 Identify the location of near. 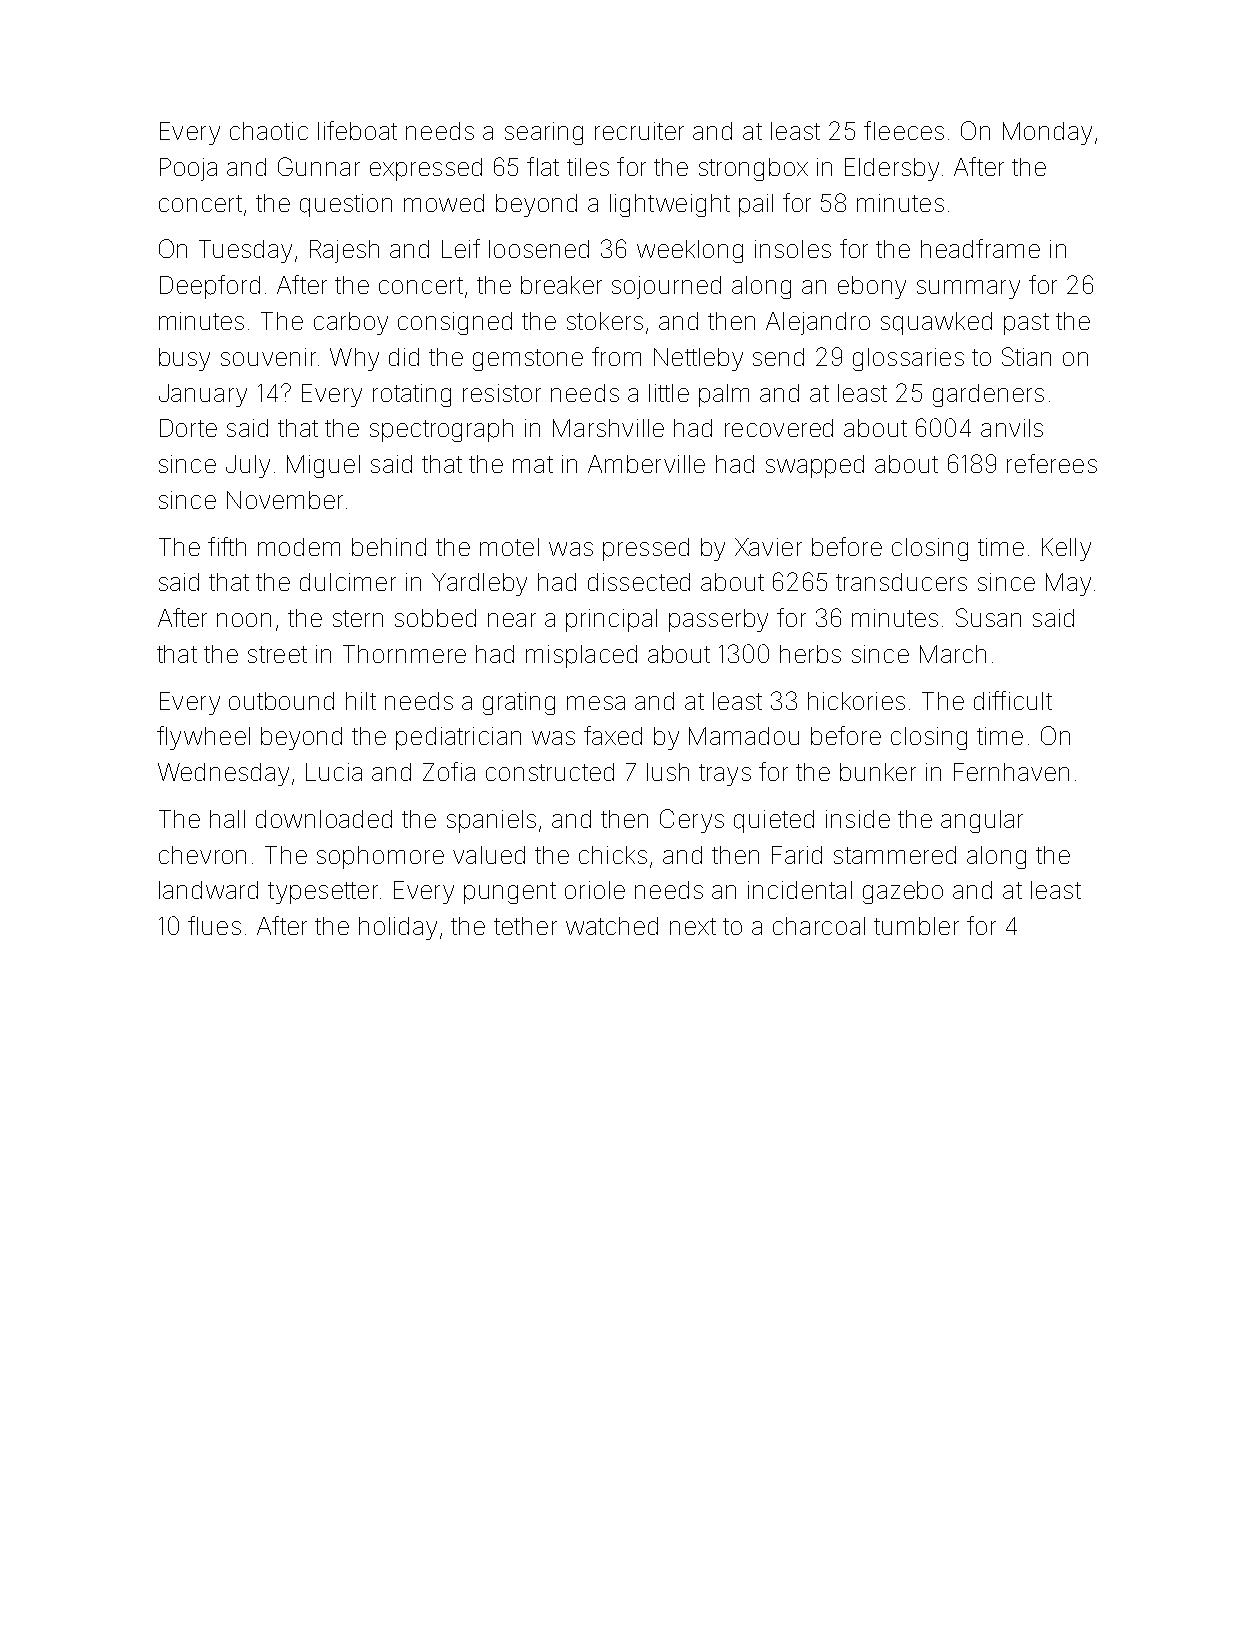
(512, 620).
